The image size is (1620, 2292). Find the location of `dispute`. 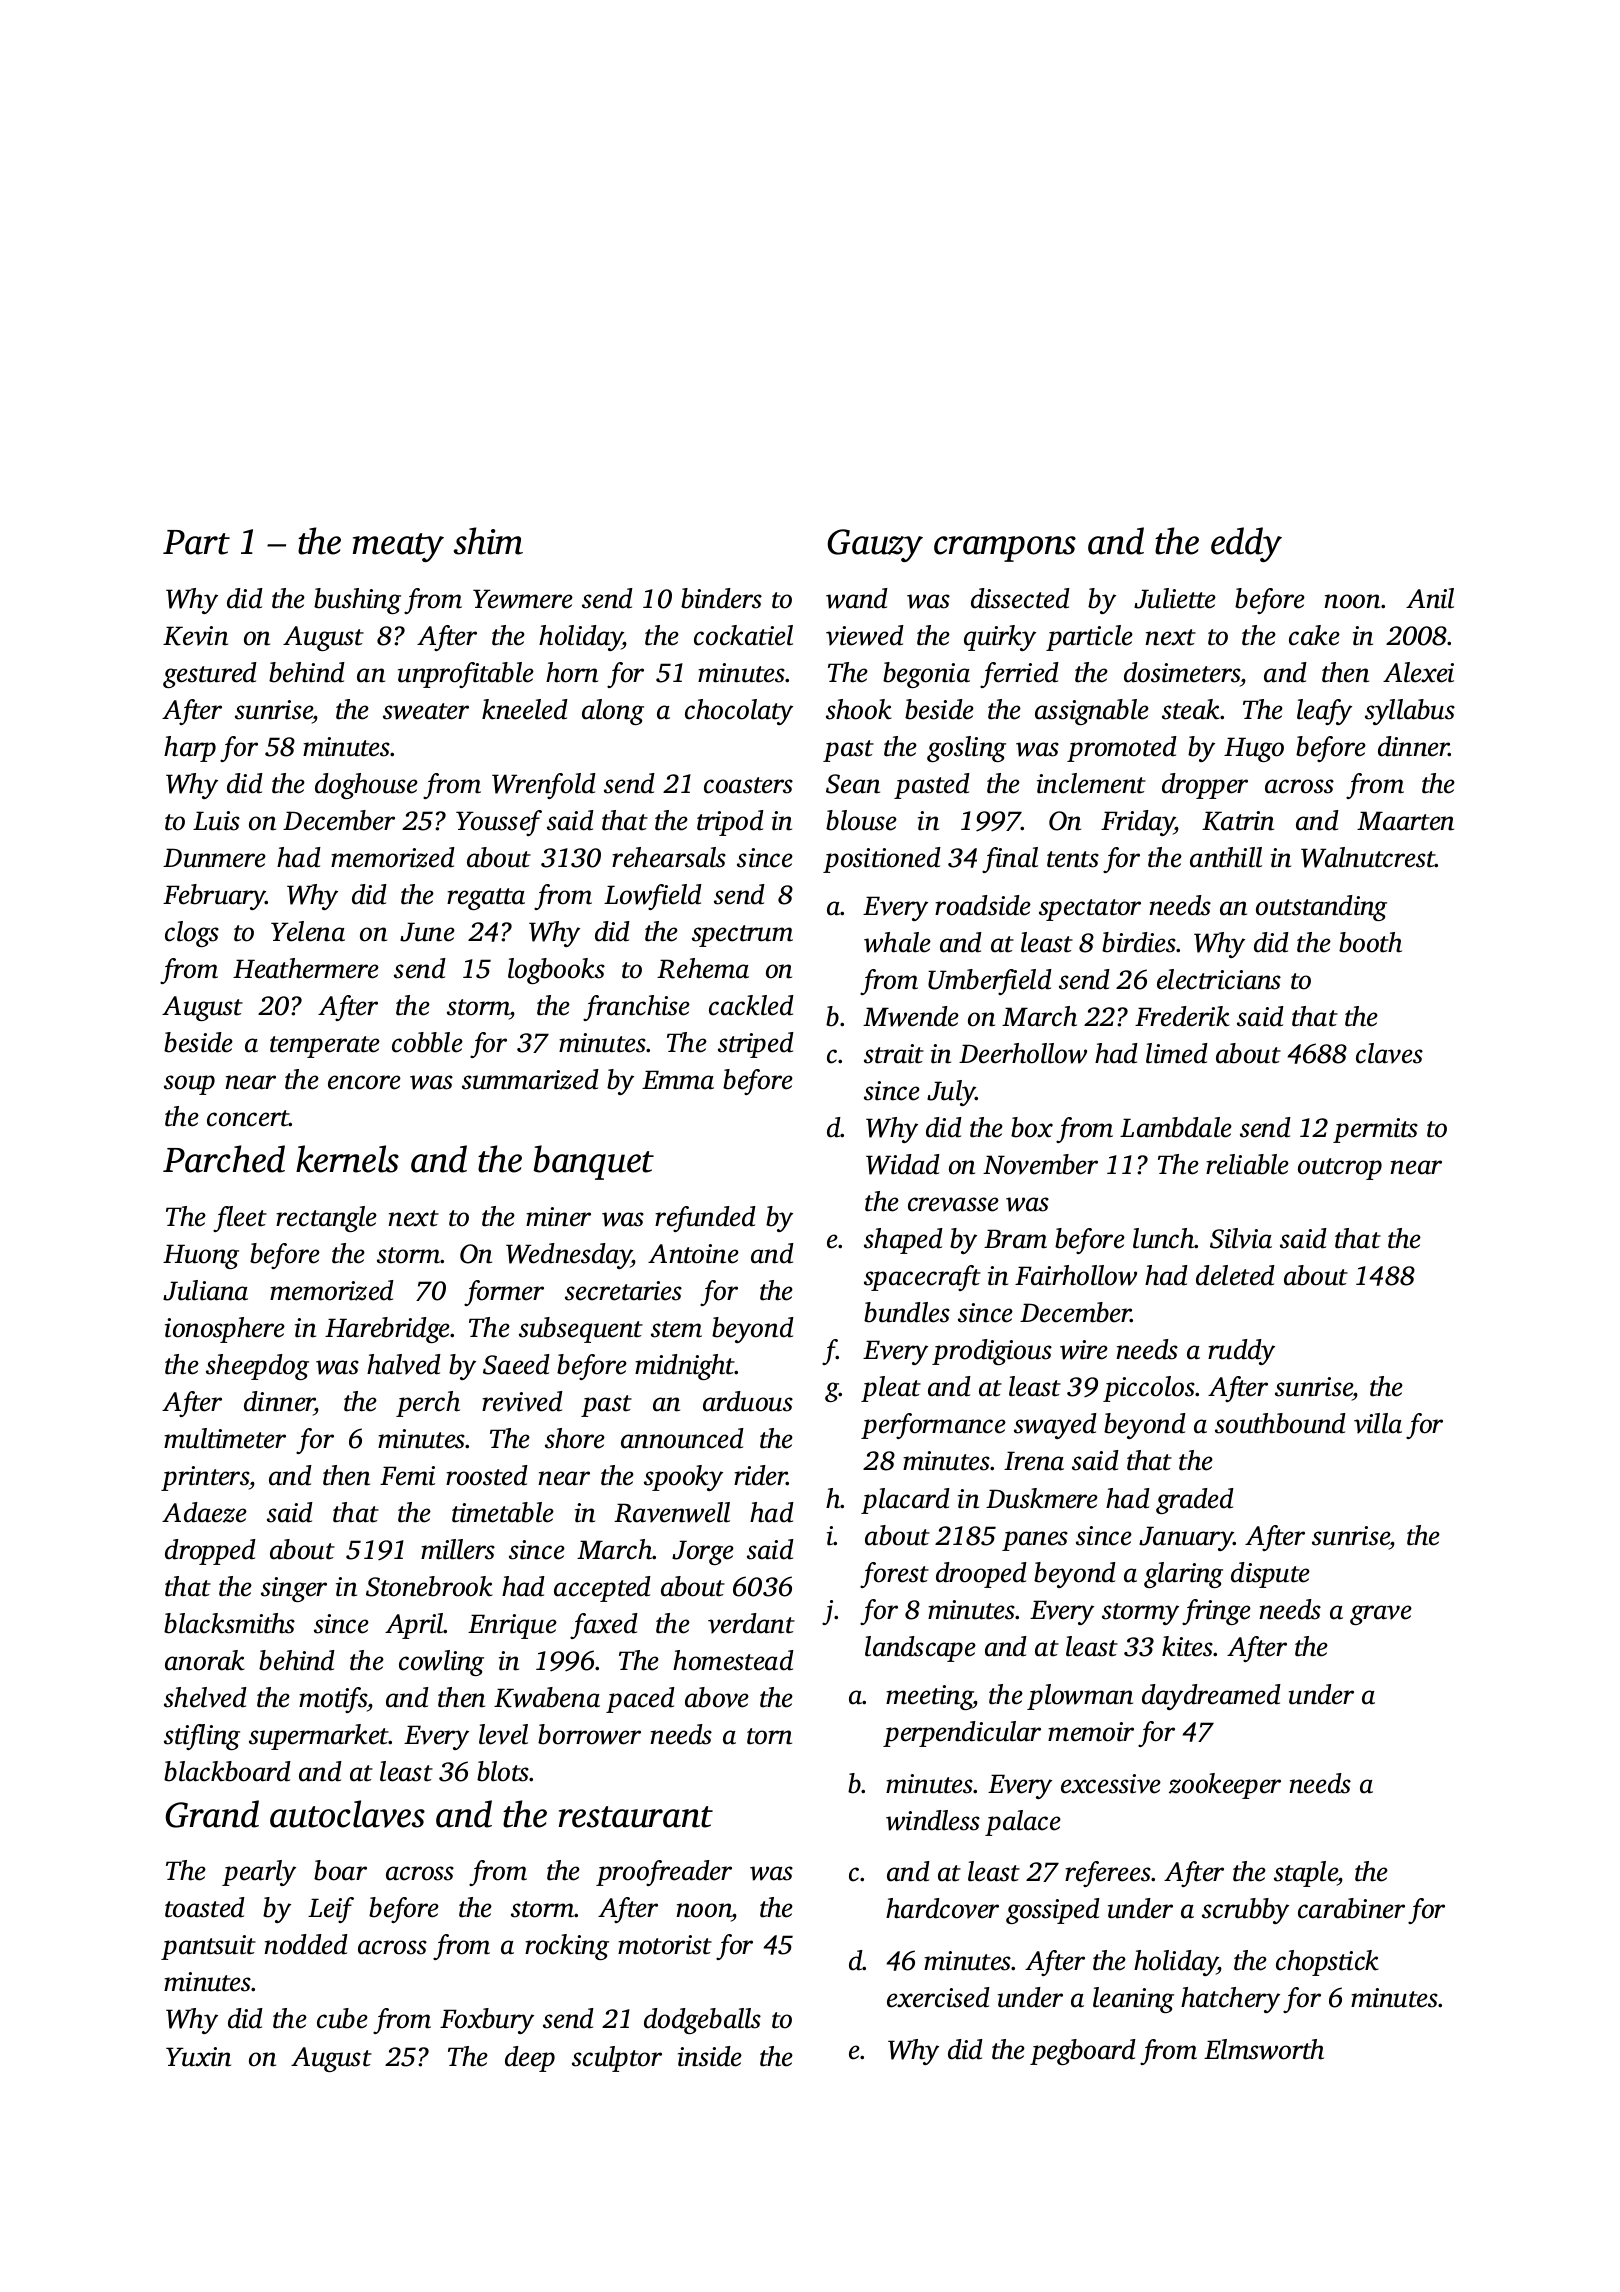

dispute is located at coordinates (1270, 1575).
